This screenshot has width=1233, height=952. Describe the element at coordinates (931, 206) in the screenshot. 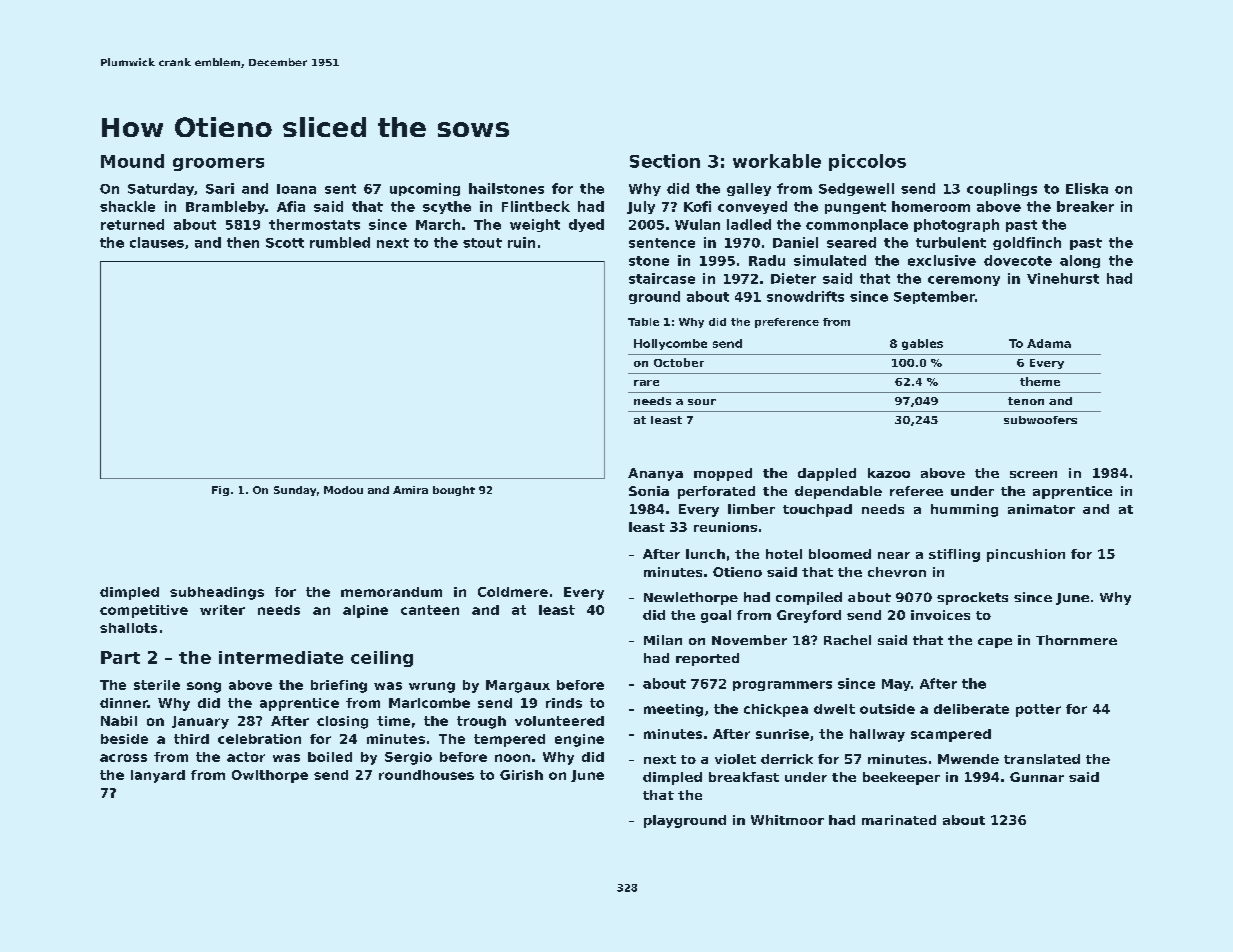

I see `homeroom` at that location.
